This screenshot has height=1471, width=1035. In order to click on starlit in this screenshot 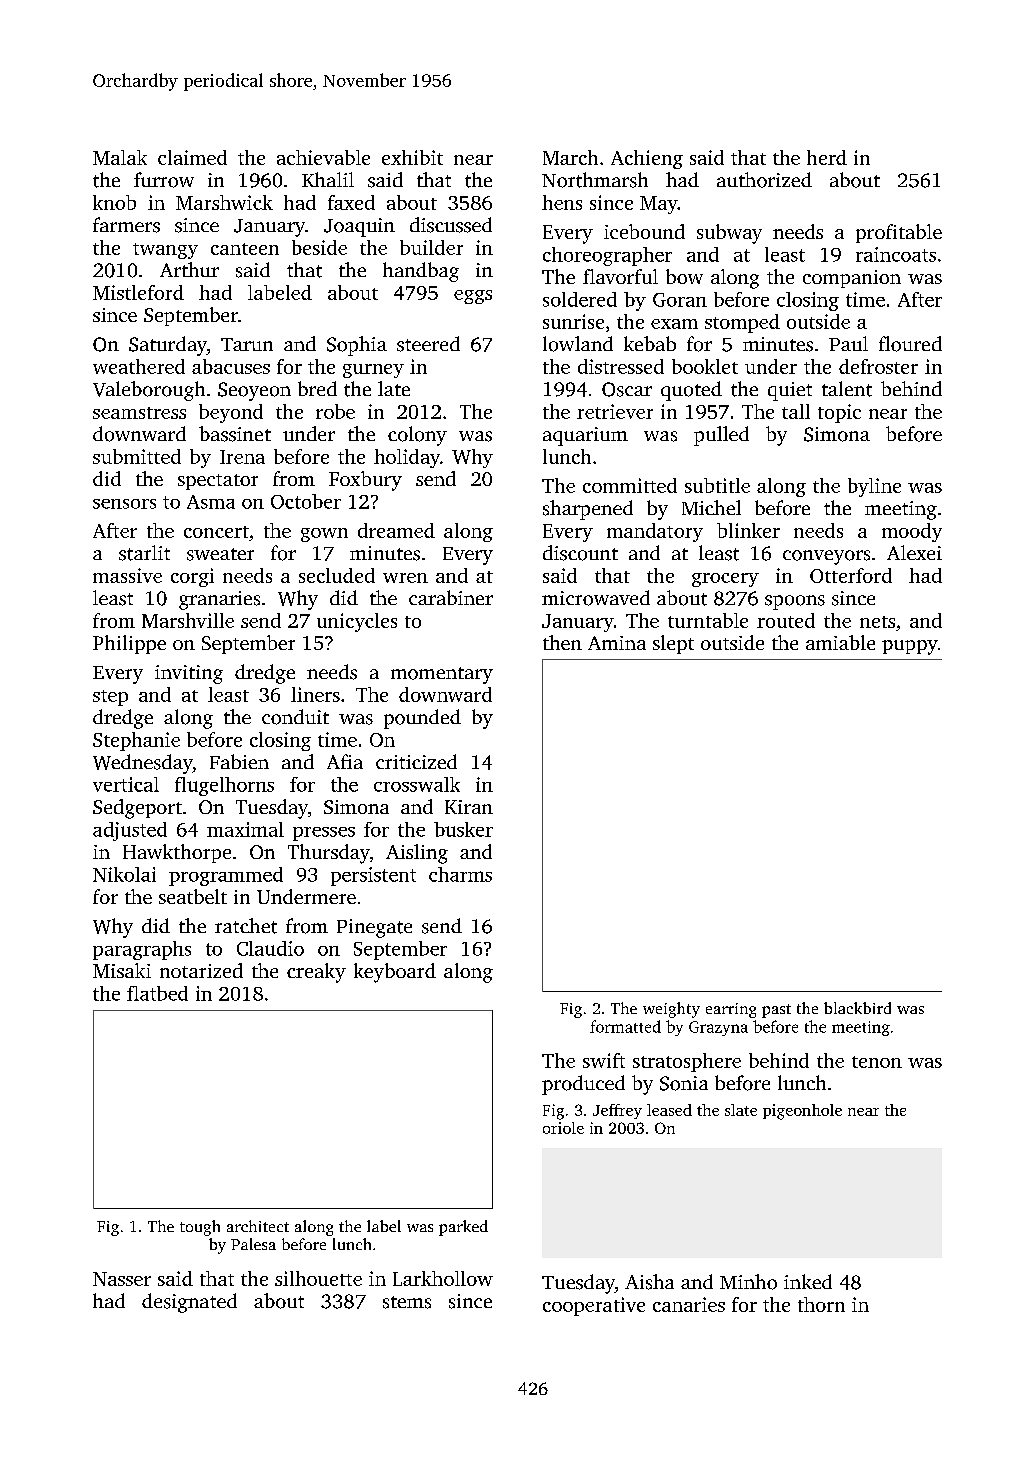, I will do `click(144, 553)`.
